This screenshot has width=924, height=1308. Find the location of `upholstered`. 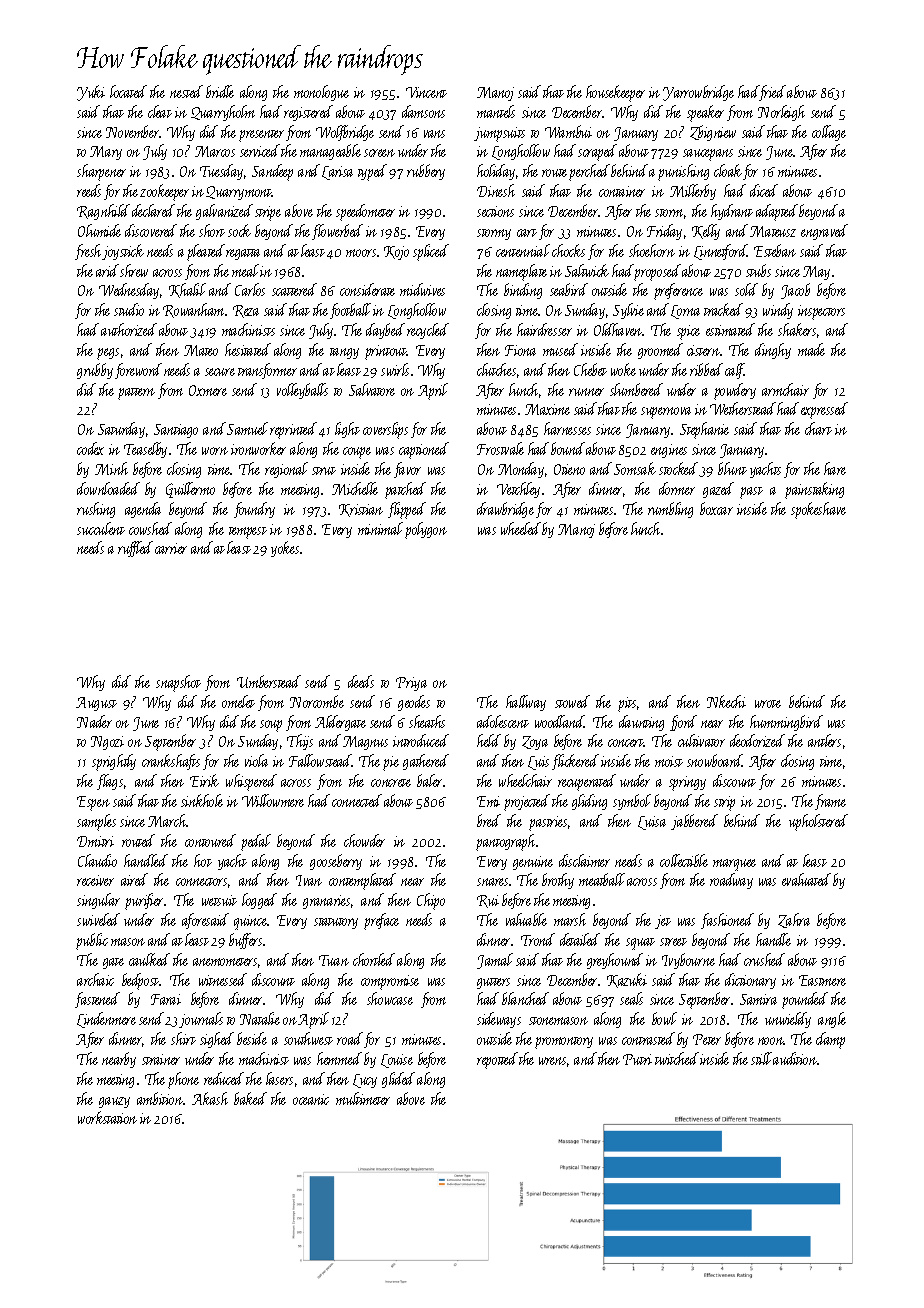

upholstered is located at coordinates (818, 822).
